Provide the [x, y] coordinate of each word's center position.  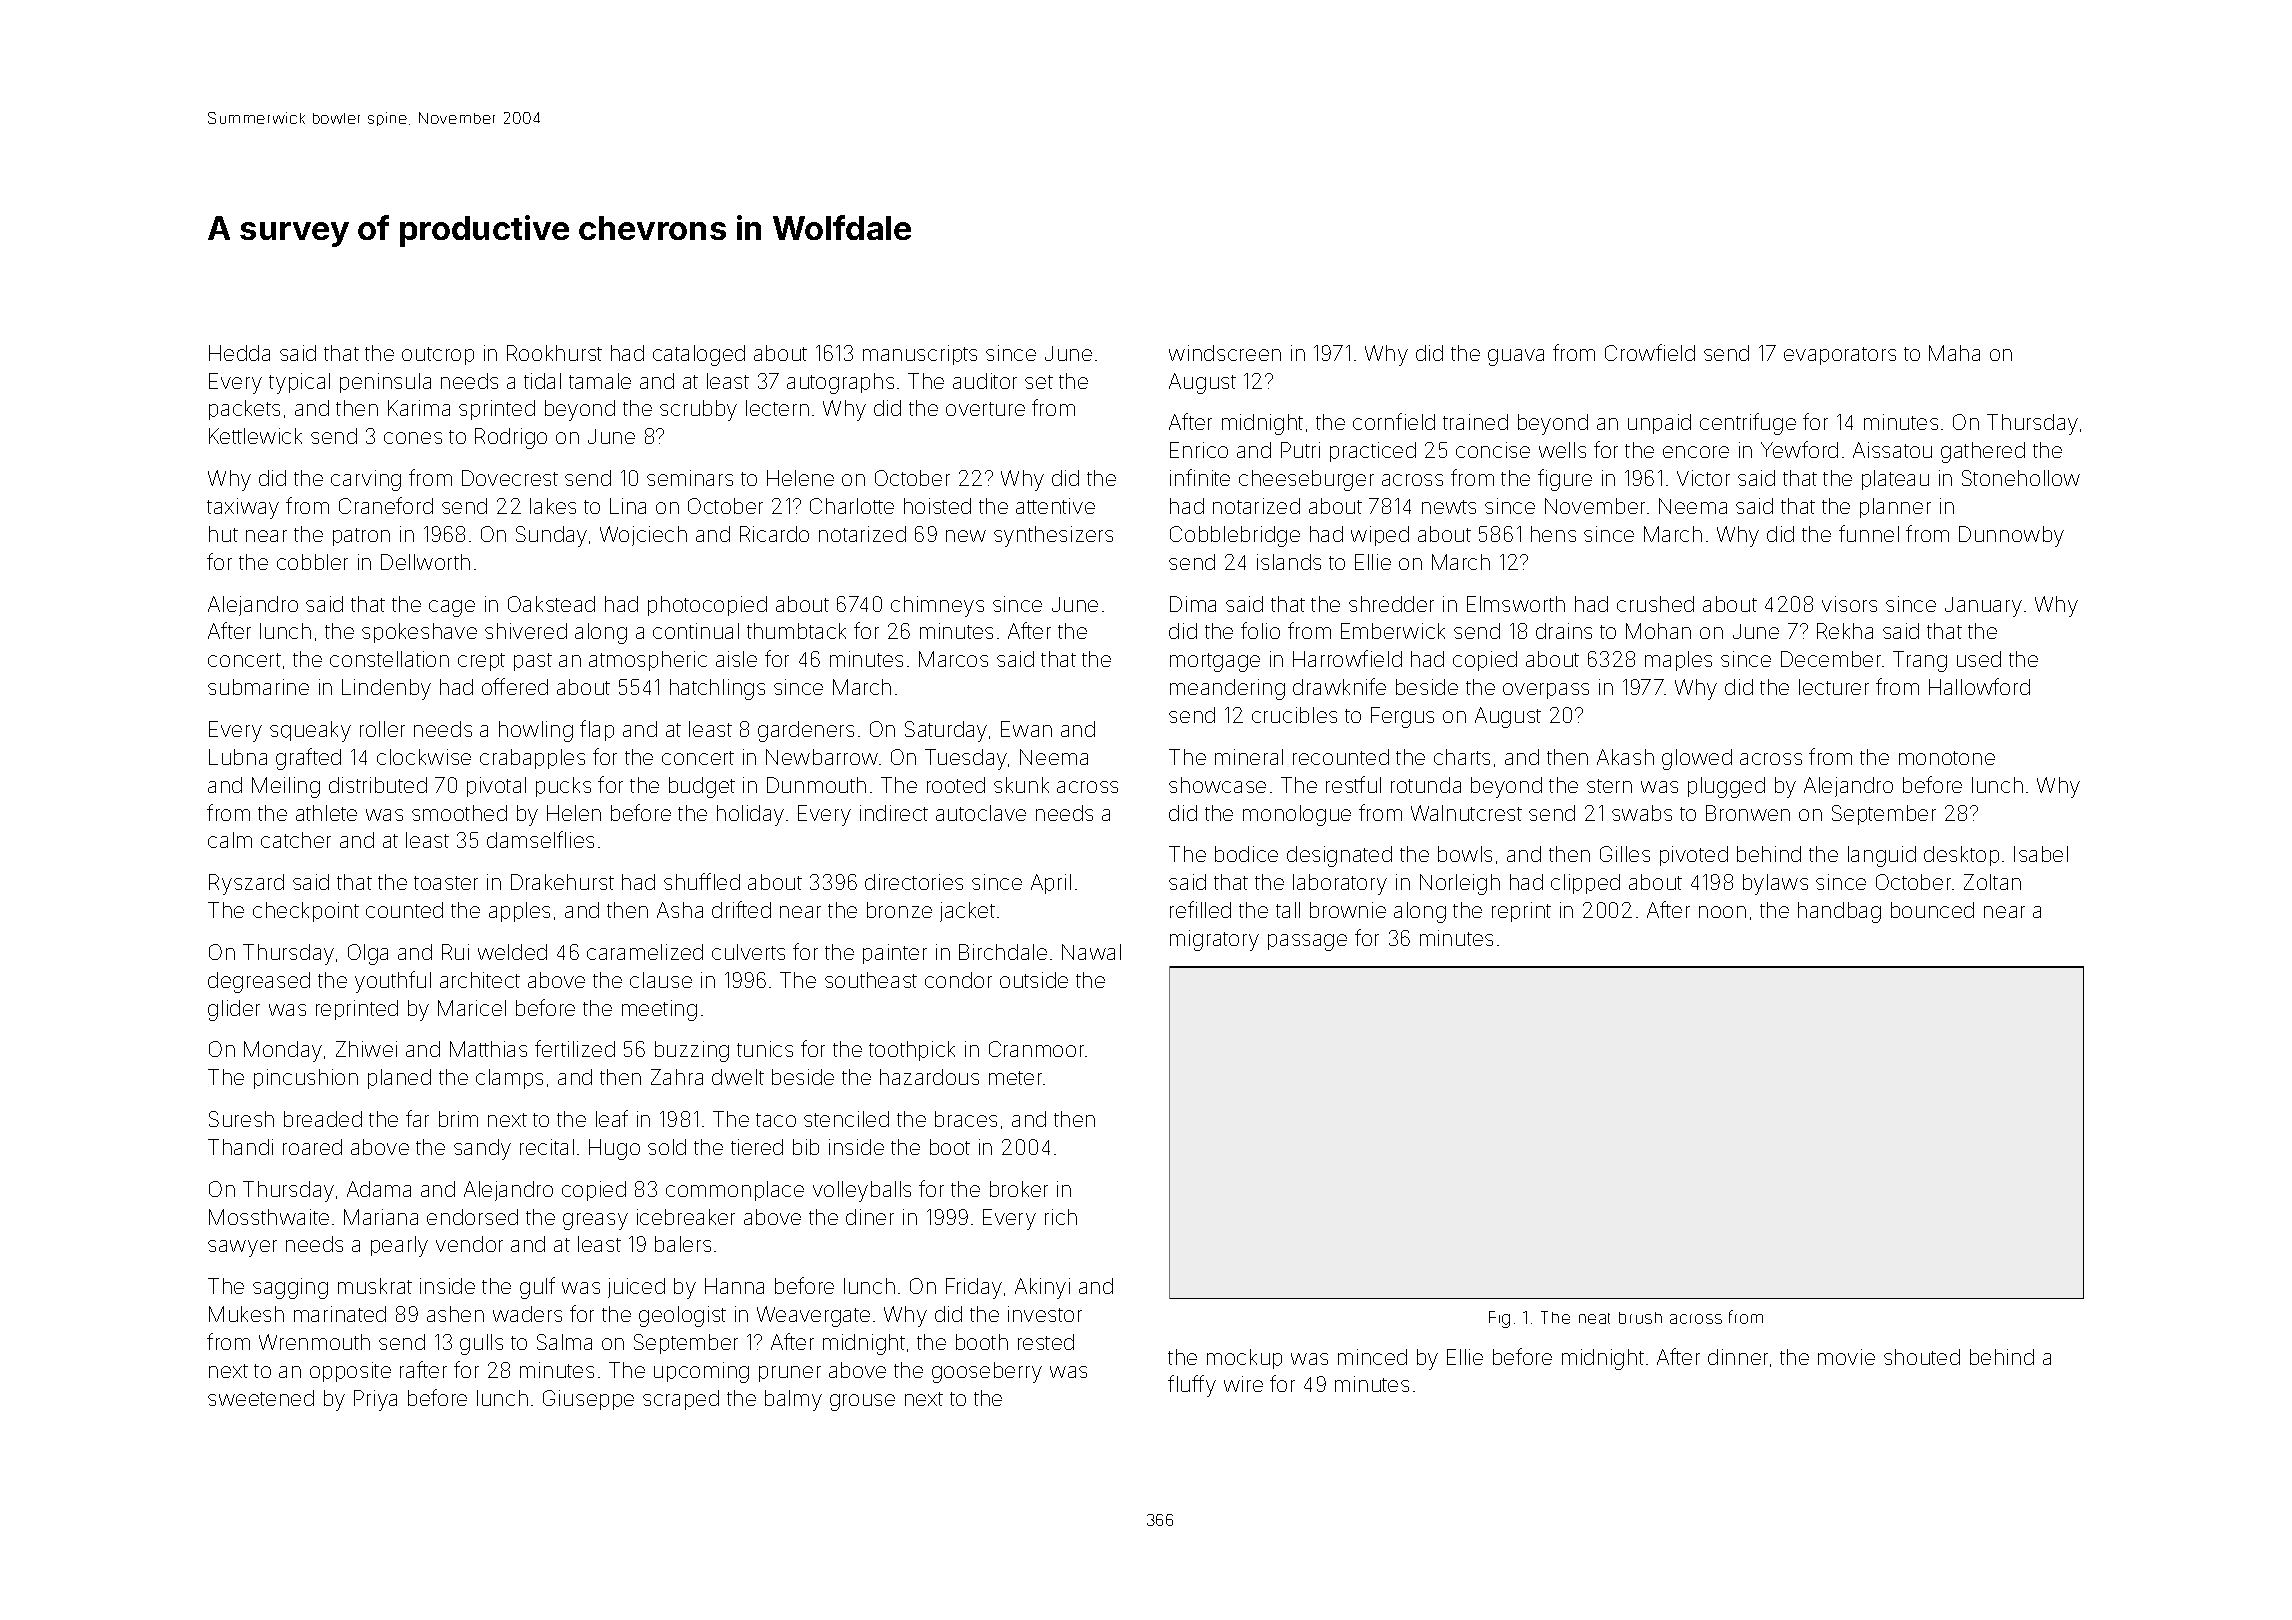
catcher [296, 840]
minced [1372, 1357]
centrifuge [1748, 424]
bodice [1246, 854]
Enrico [1199, 450]
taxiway [243, 508]
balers [683, 1244]
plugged [1726, 787]
